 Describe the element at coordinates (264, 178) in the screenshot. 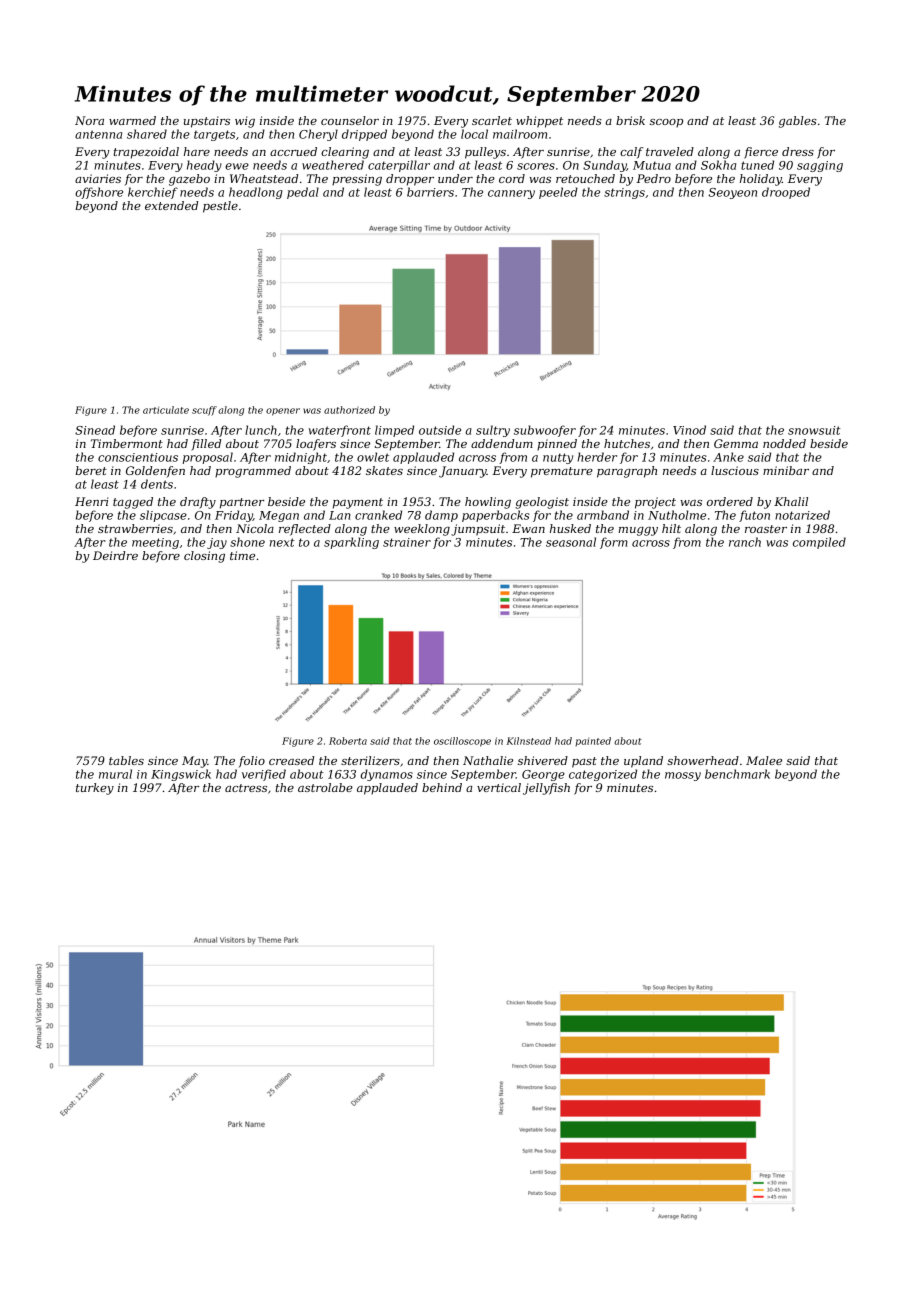

I see `Wheatstead` at that location.
